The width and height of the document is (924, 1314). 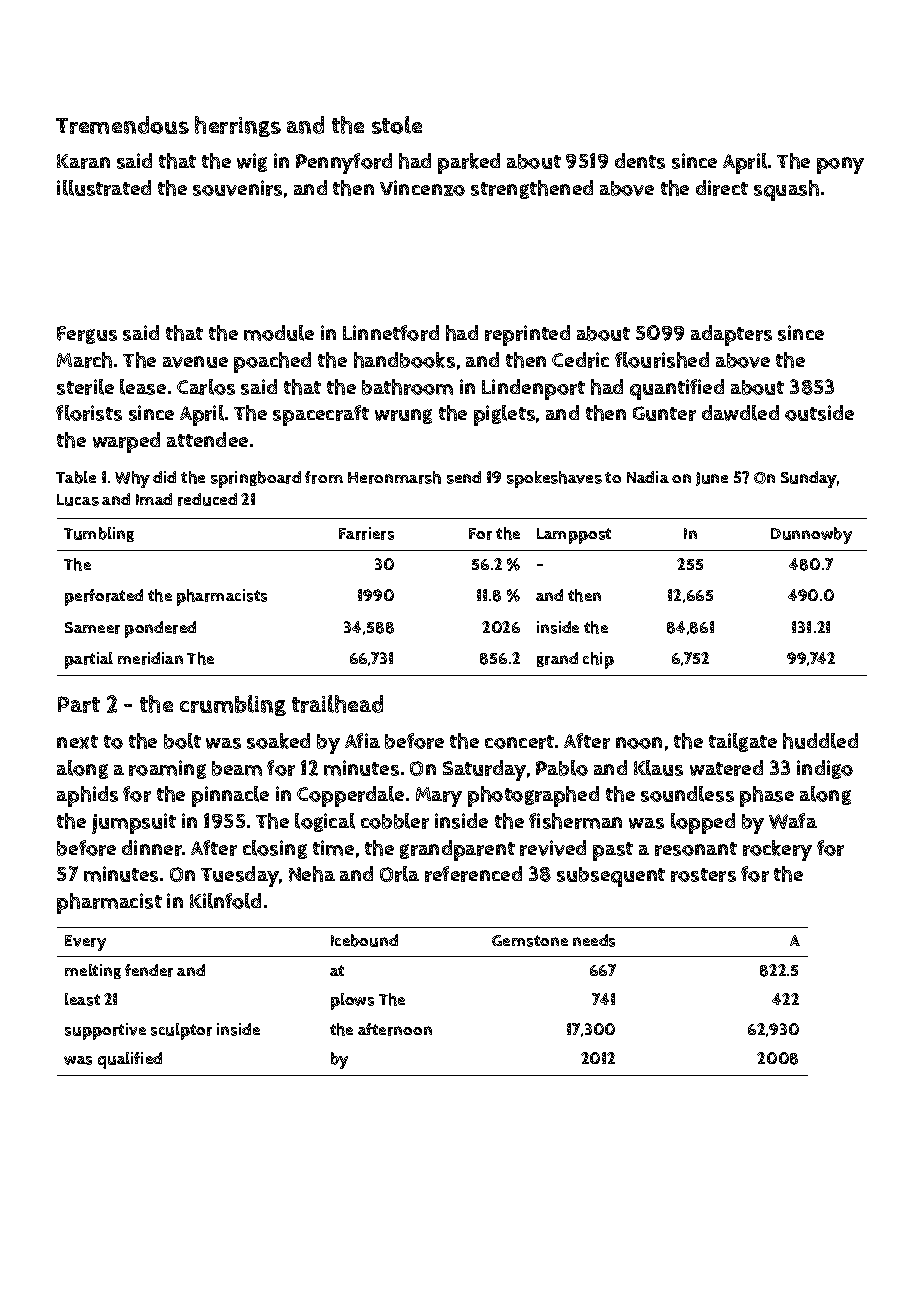 What do you see at coordinates (439, 797) in the document?
I see `Mary` at bounding box center [439, 797].
